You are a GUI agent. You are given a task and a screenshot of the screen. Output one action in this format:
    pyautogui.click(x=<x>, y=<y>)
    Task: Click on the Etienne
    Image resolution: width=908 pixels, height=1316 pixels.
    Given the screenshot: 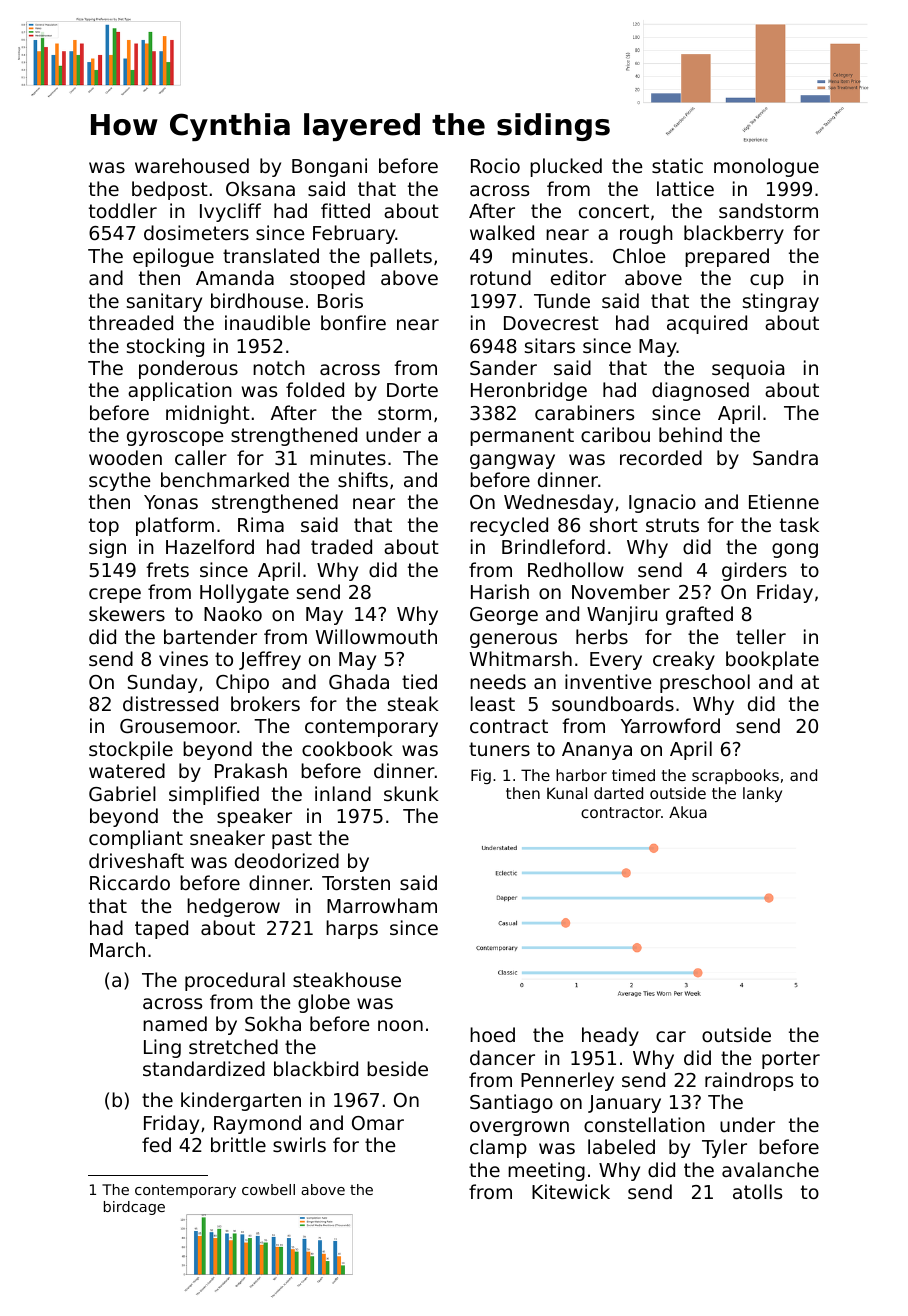 What is the action you would take?
    pyautogui.click(x=784, y=501)
